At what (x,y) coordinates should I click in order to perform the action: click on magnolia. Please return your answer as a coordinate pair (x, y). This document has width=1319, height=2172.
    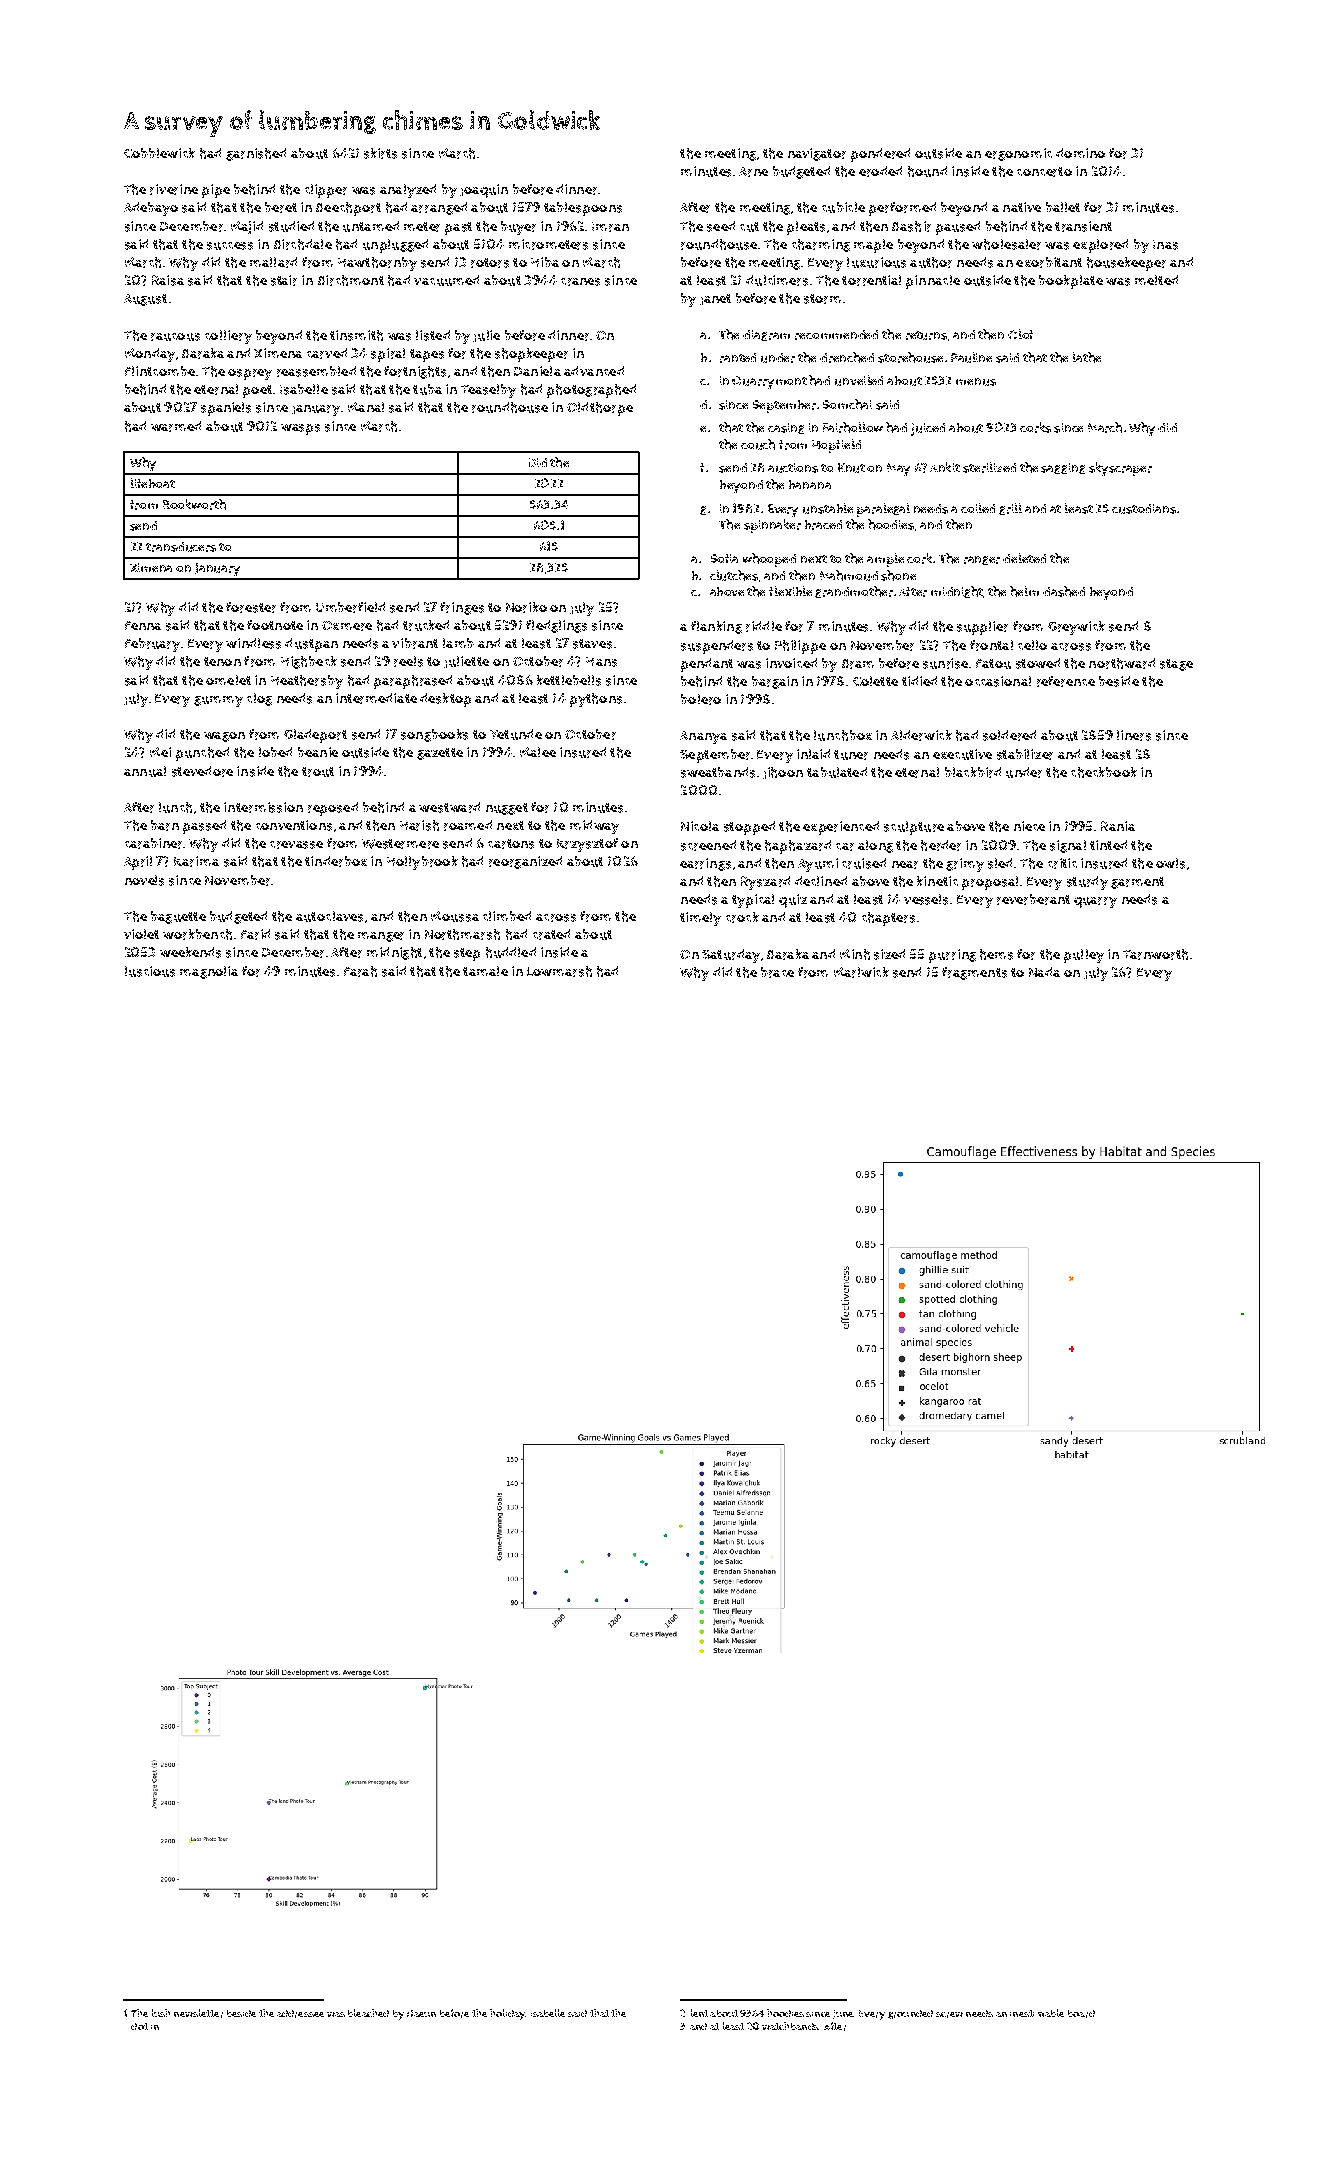
    Looking at the image, I should click on (209, 972).
